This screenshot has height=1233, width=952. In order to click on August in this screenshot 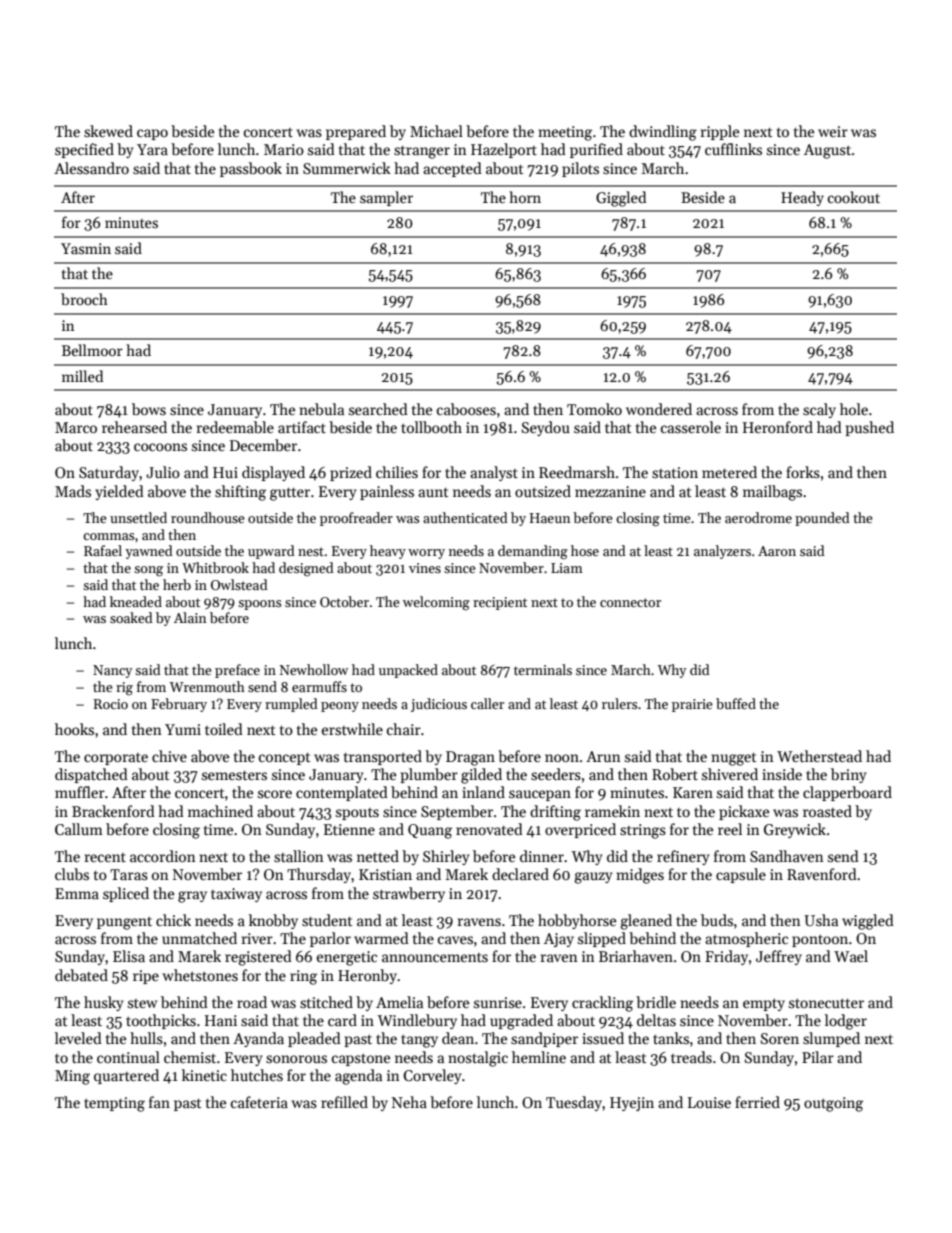, I will do `click(827, 151)`.
